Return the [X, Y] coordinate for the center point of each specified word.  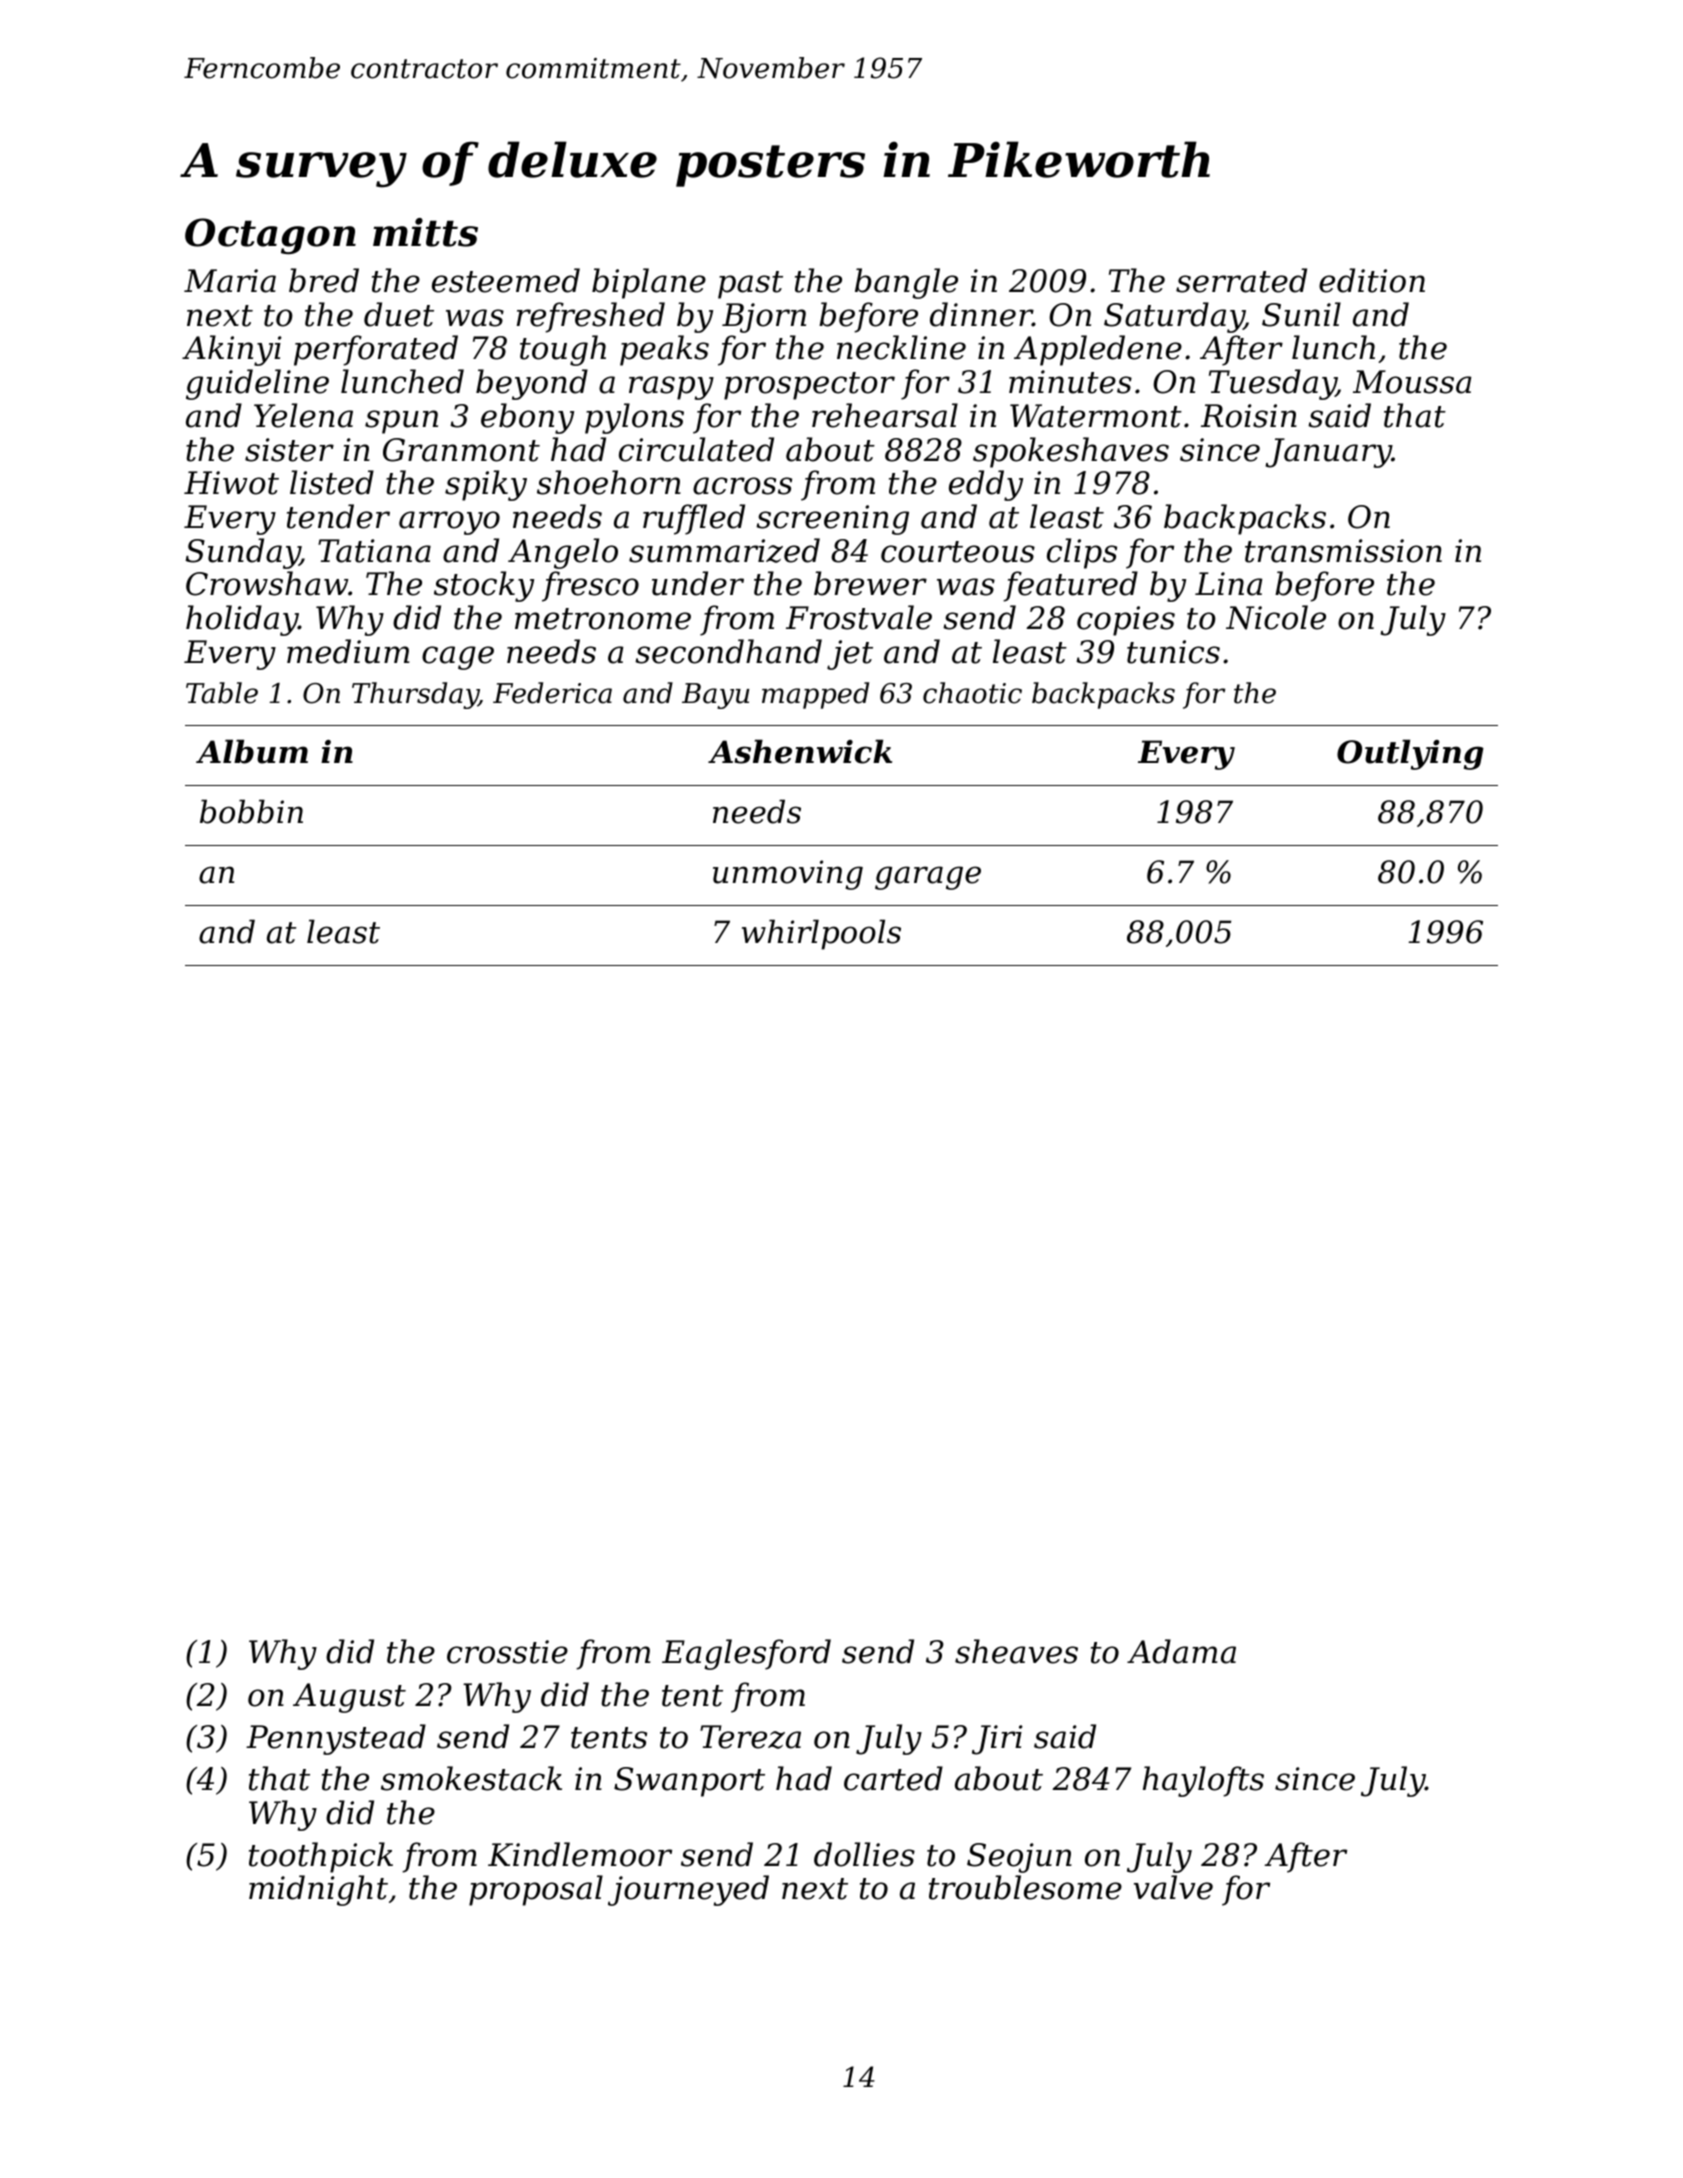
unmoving [788, 875]
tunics [1173, 652]
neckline [901, 347]
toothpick [321, 1857]
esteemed [506, 280]
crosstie [507, 1652]
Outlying [1410, 754]
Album [252, 751]
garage [928, 878]
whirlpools [821, 934]
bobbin [251, 811]
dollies [864, 1854]
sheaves [1016, 1651]
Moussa [1412, 382]
